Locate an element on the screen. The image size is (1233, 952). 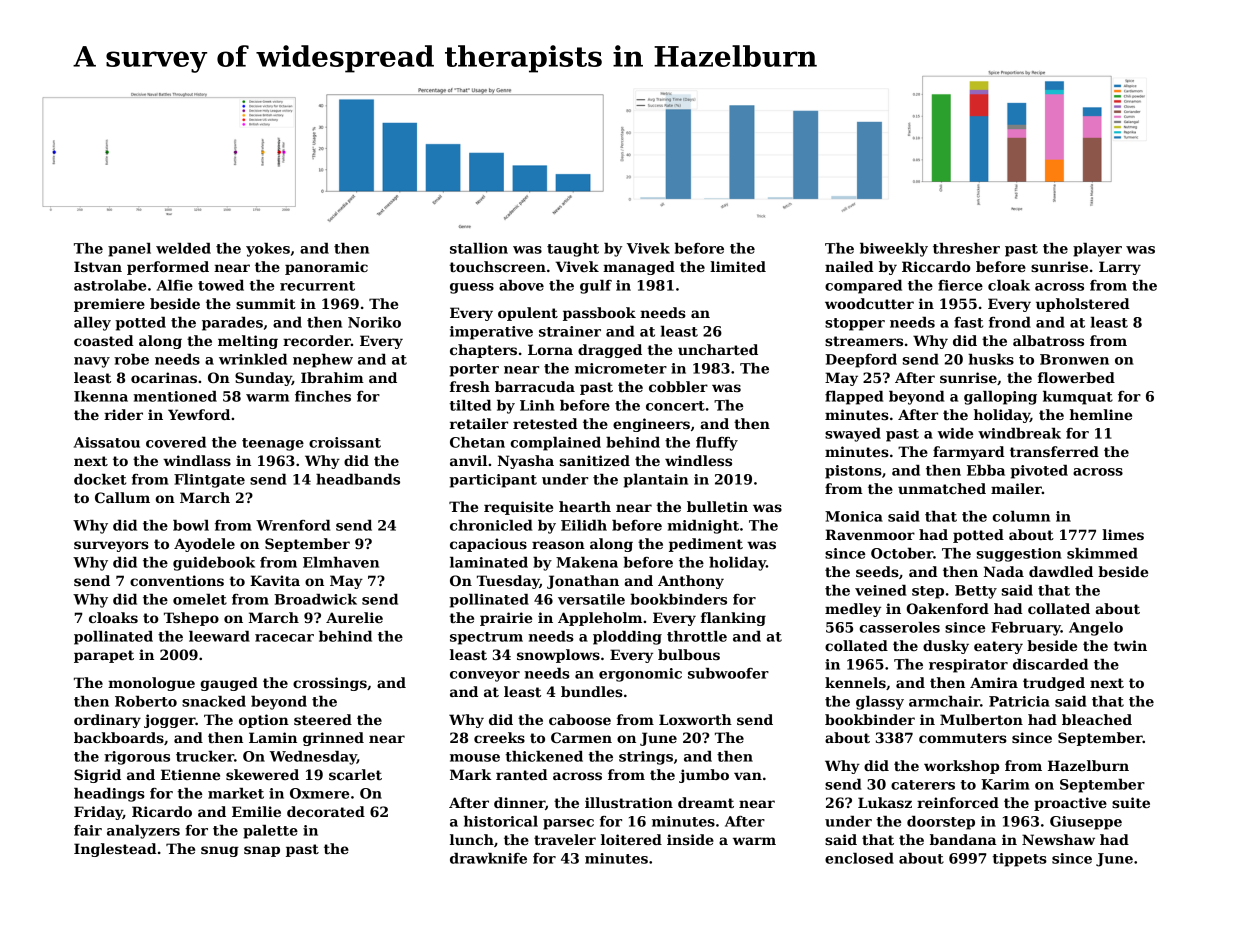
player is located at coordinates (1097, 250).
